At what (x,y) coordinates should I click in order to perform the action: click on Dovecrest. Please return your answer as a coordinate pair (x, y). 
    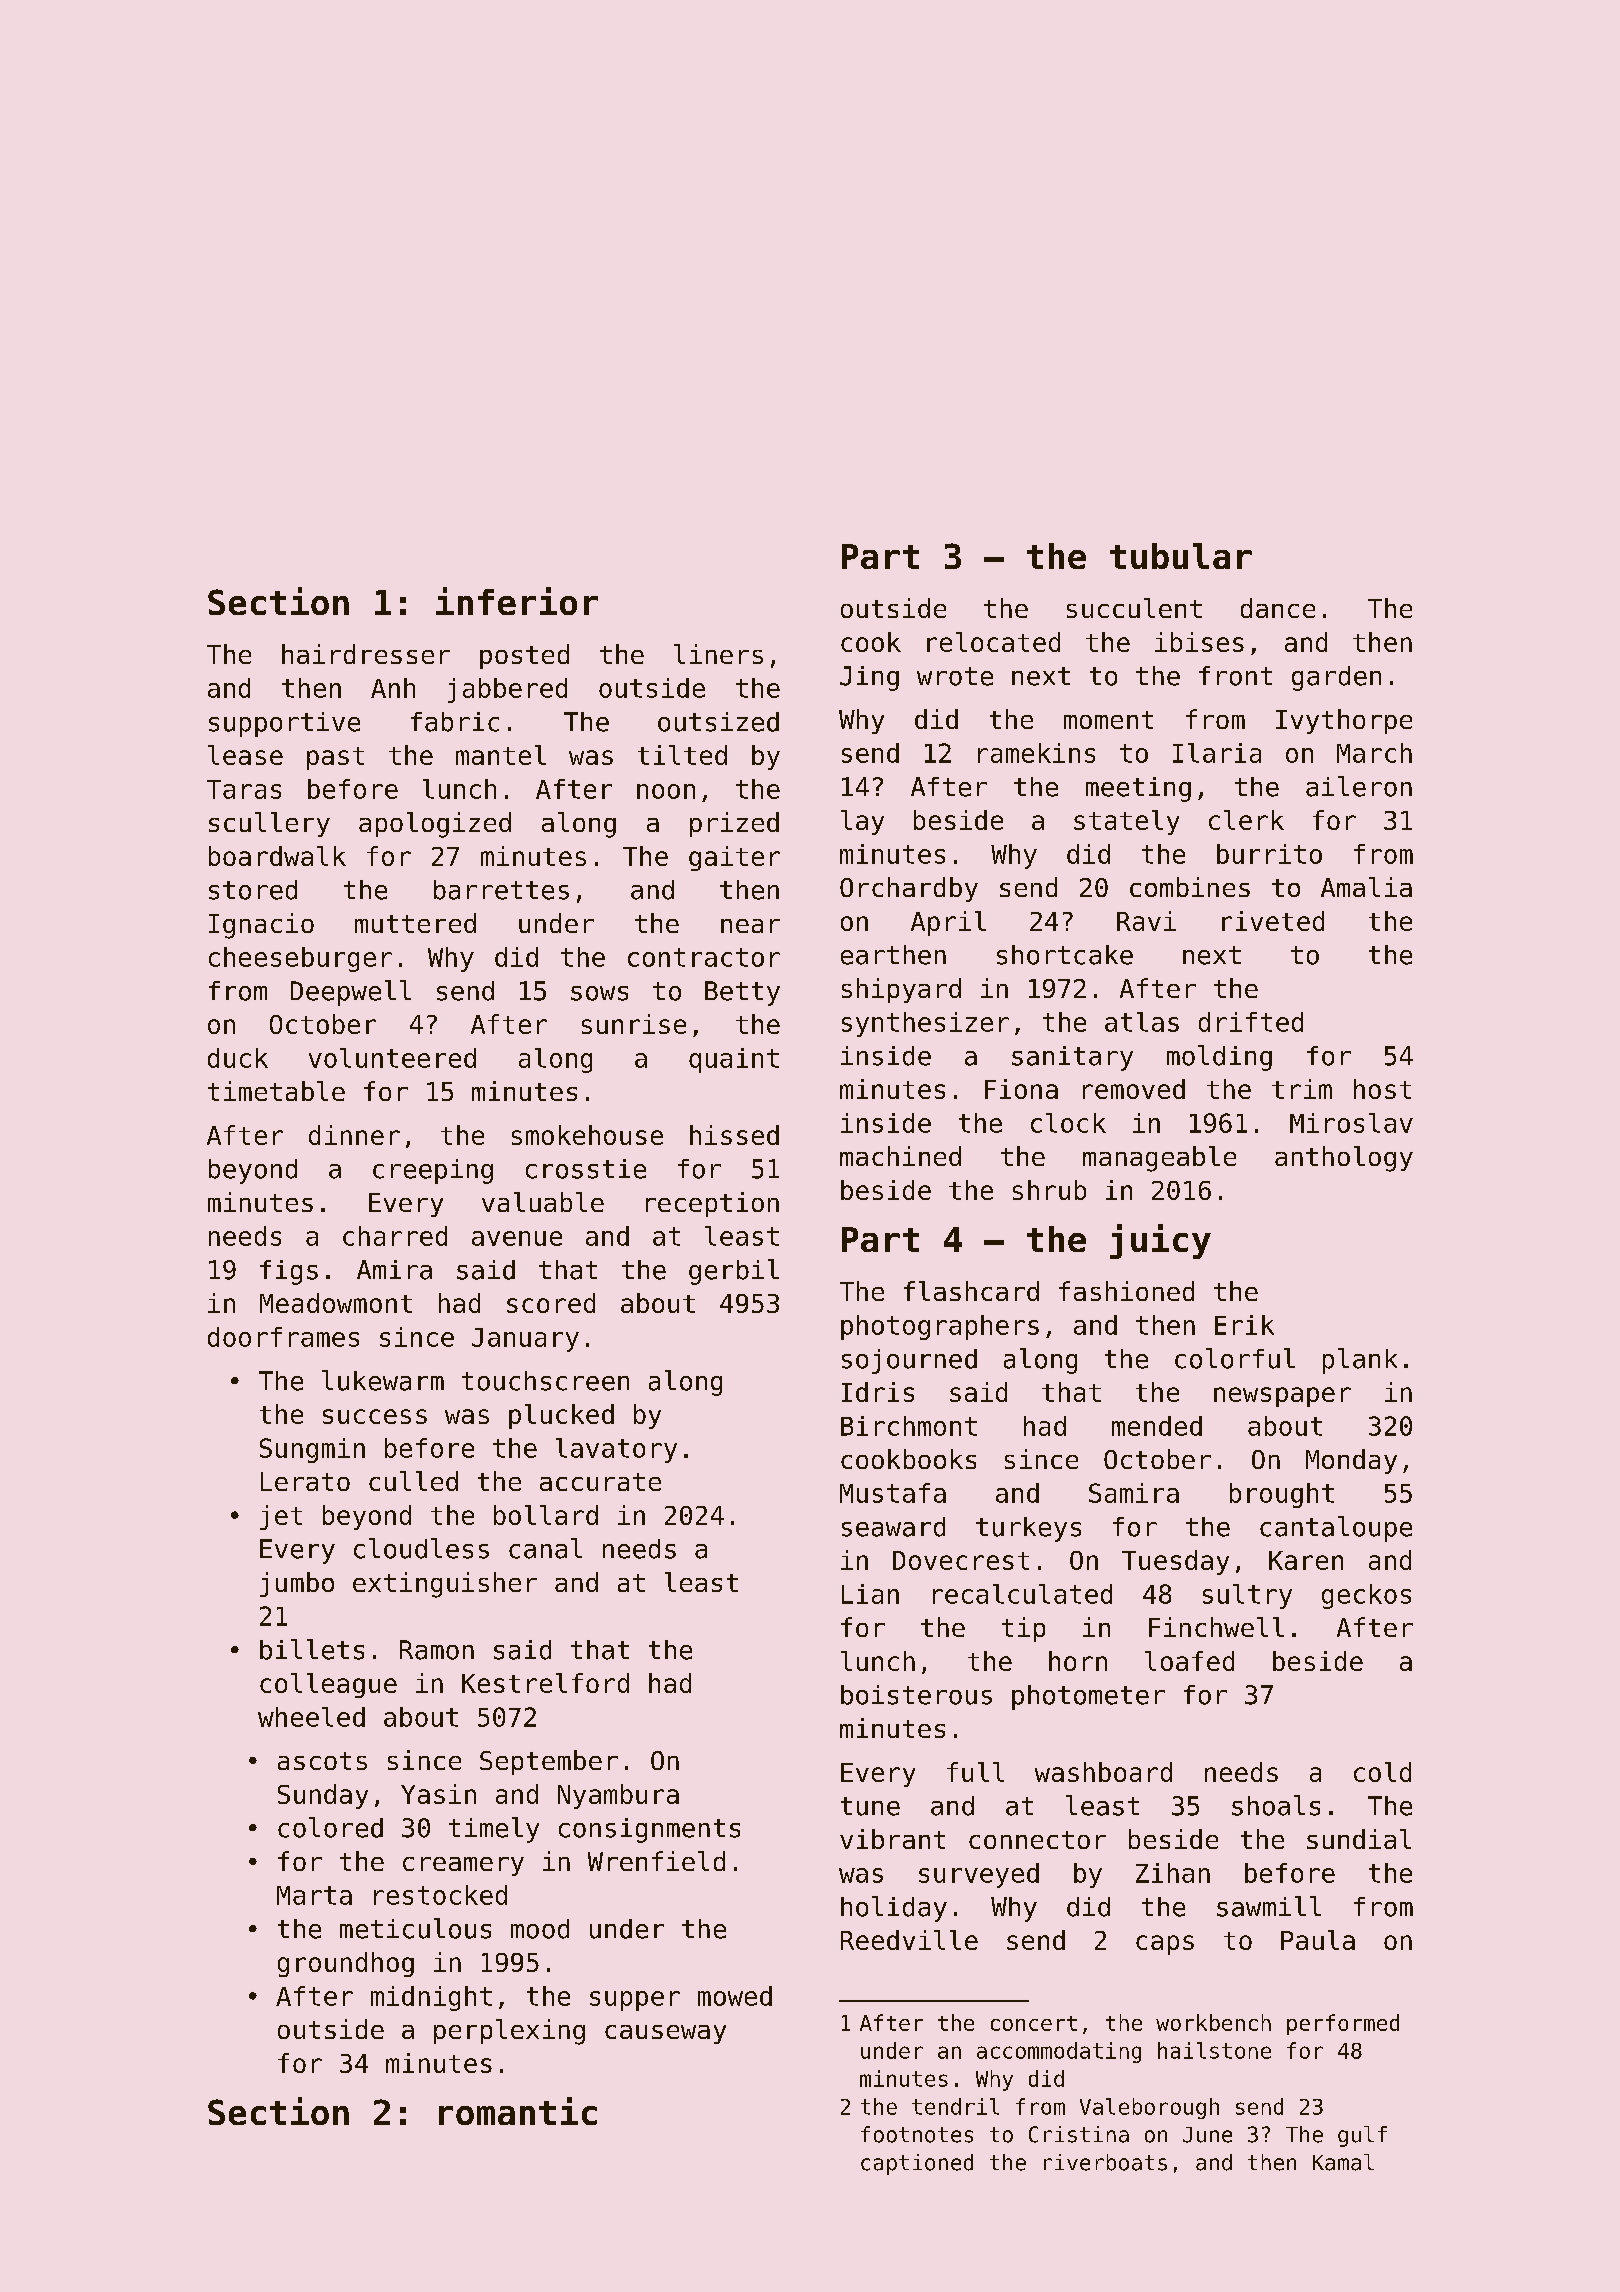
    Looking at the image, I should click on (961, 1560).
